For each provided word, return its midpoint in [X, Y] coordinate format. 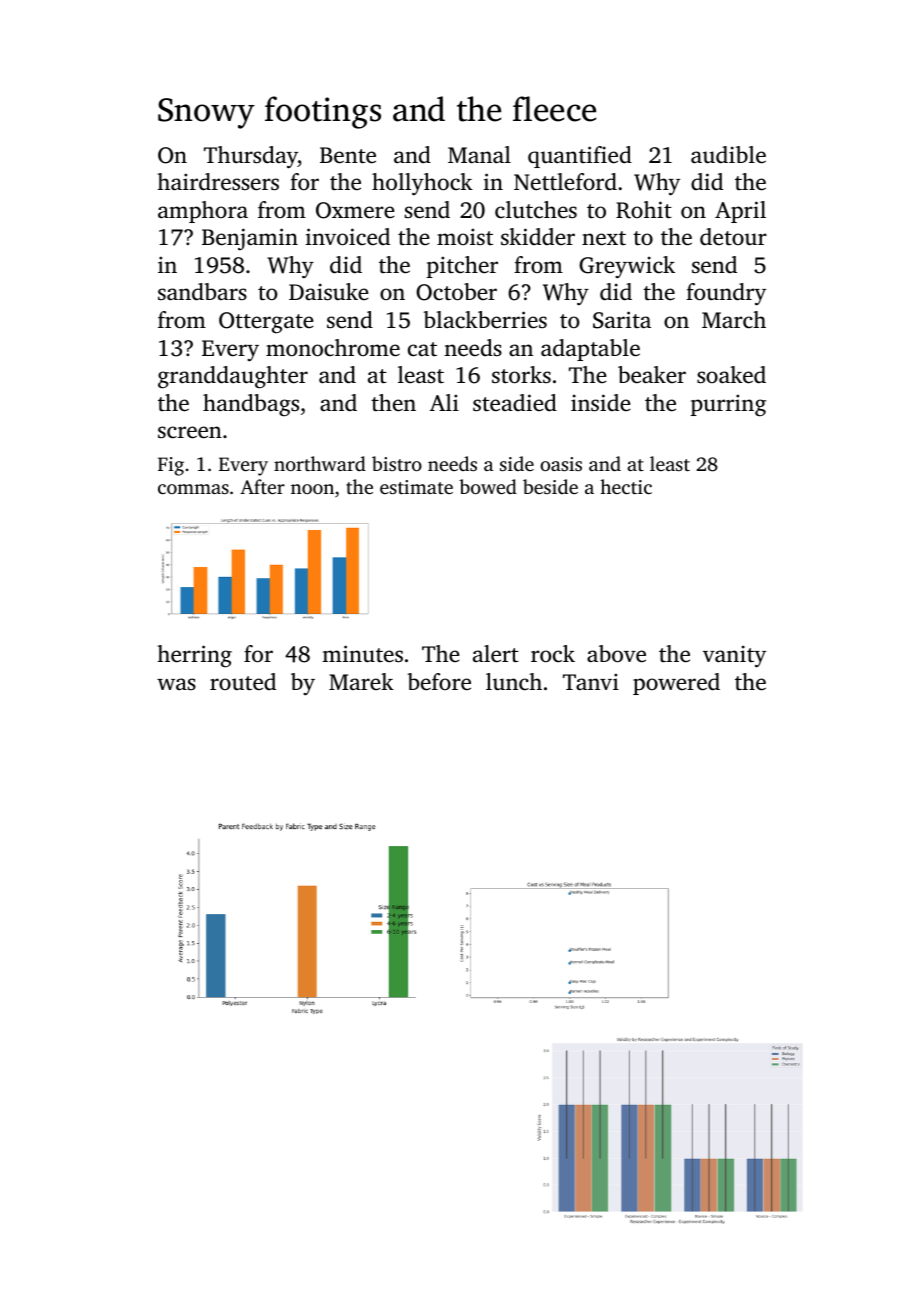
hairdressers [218, 182]
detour [733, 237]
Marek [361, 681]
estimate [416, 487]
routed [243, 682]
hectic [626, 486]
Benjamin [250, 239]
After [262, 486]
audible [728, 155]
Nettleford [565, 182]
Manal [479, 154]
